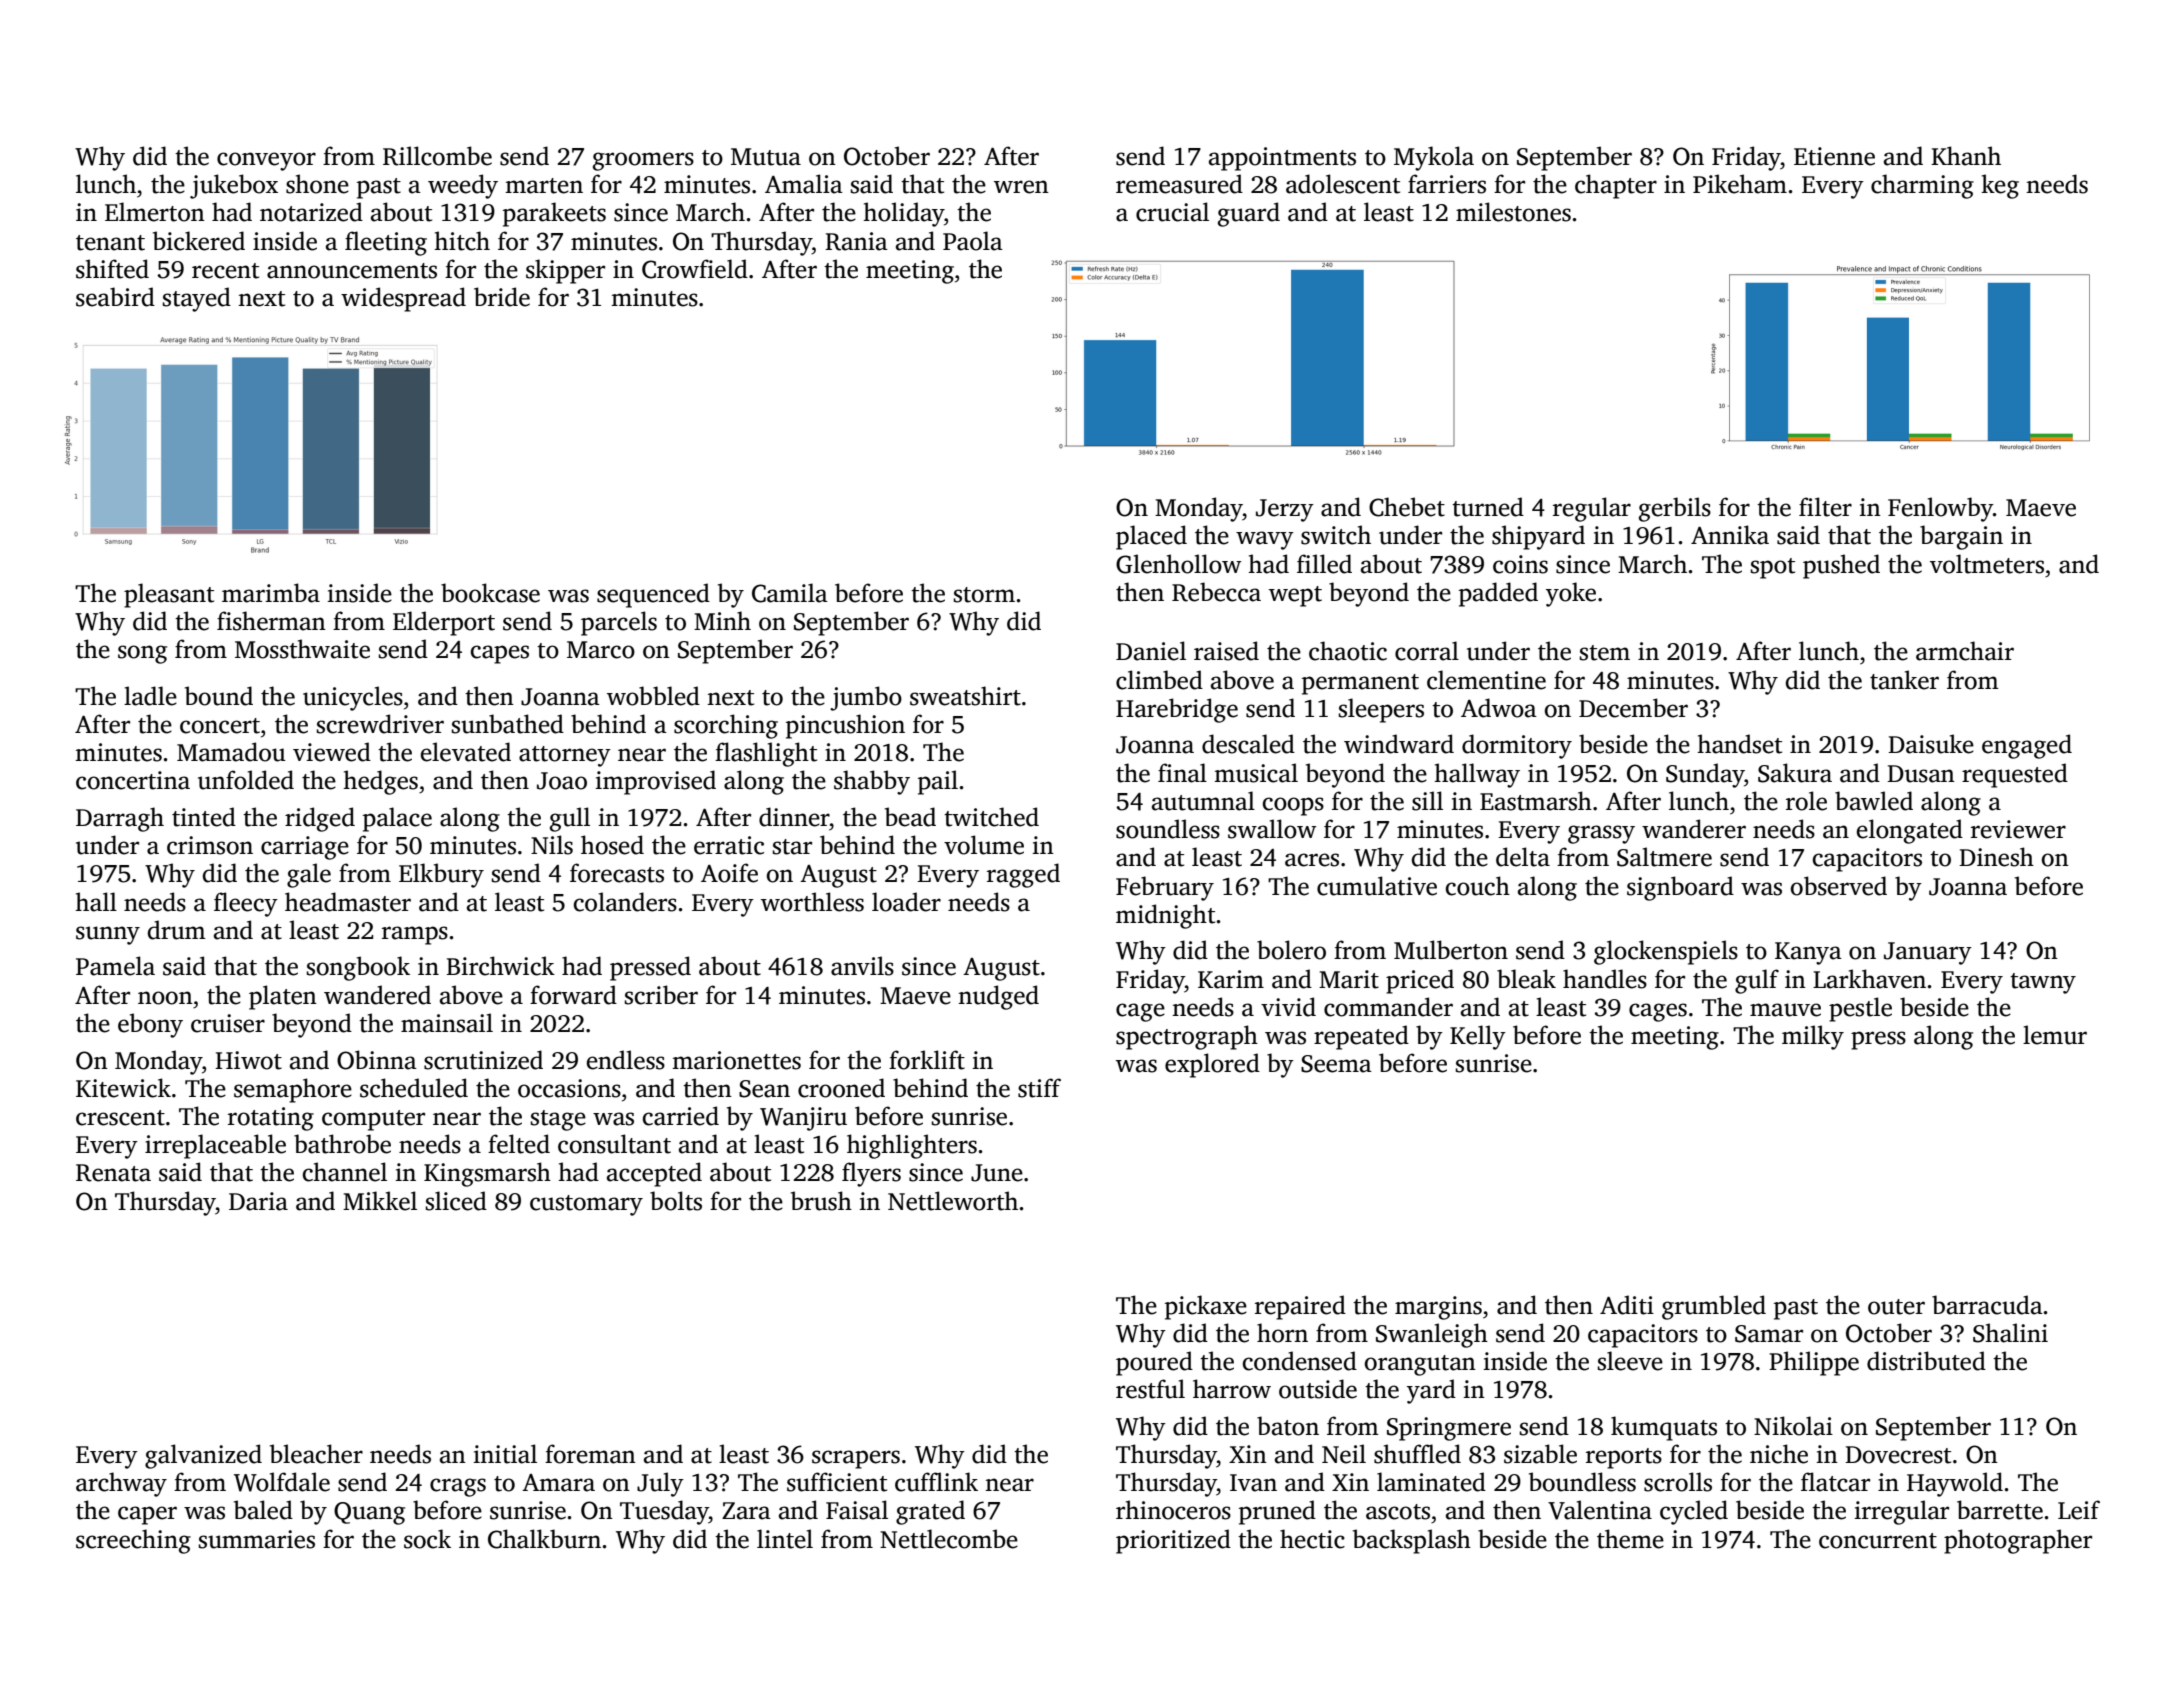  Describe the element at coordinates (1922, 186) in the page. I see `charming` at that location.
